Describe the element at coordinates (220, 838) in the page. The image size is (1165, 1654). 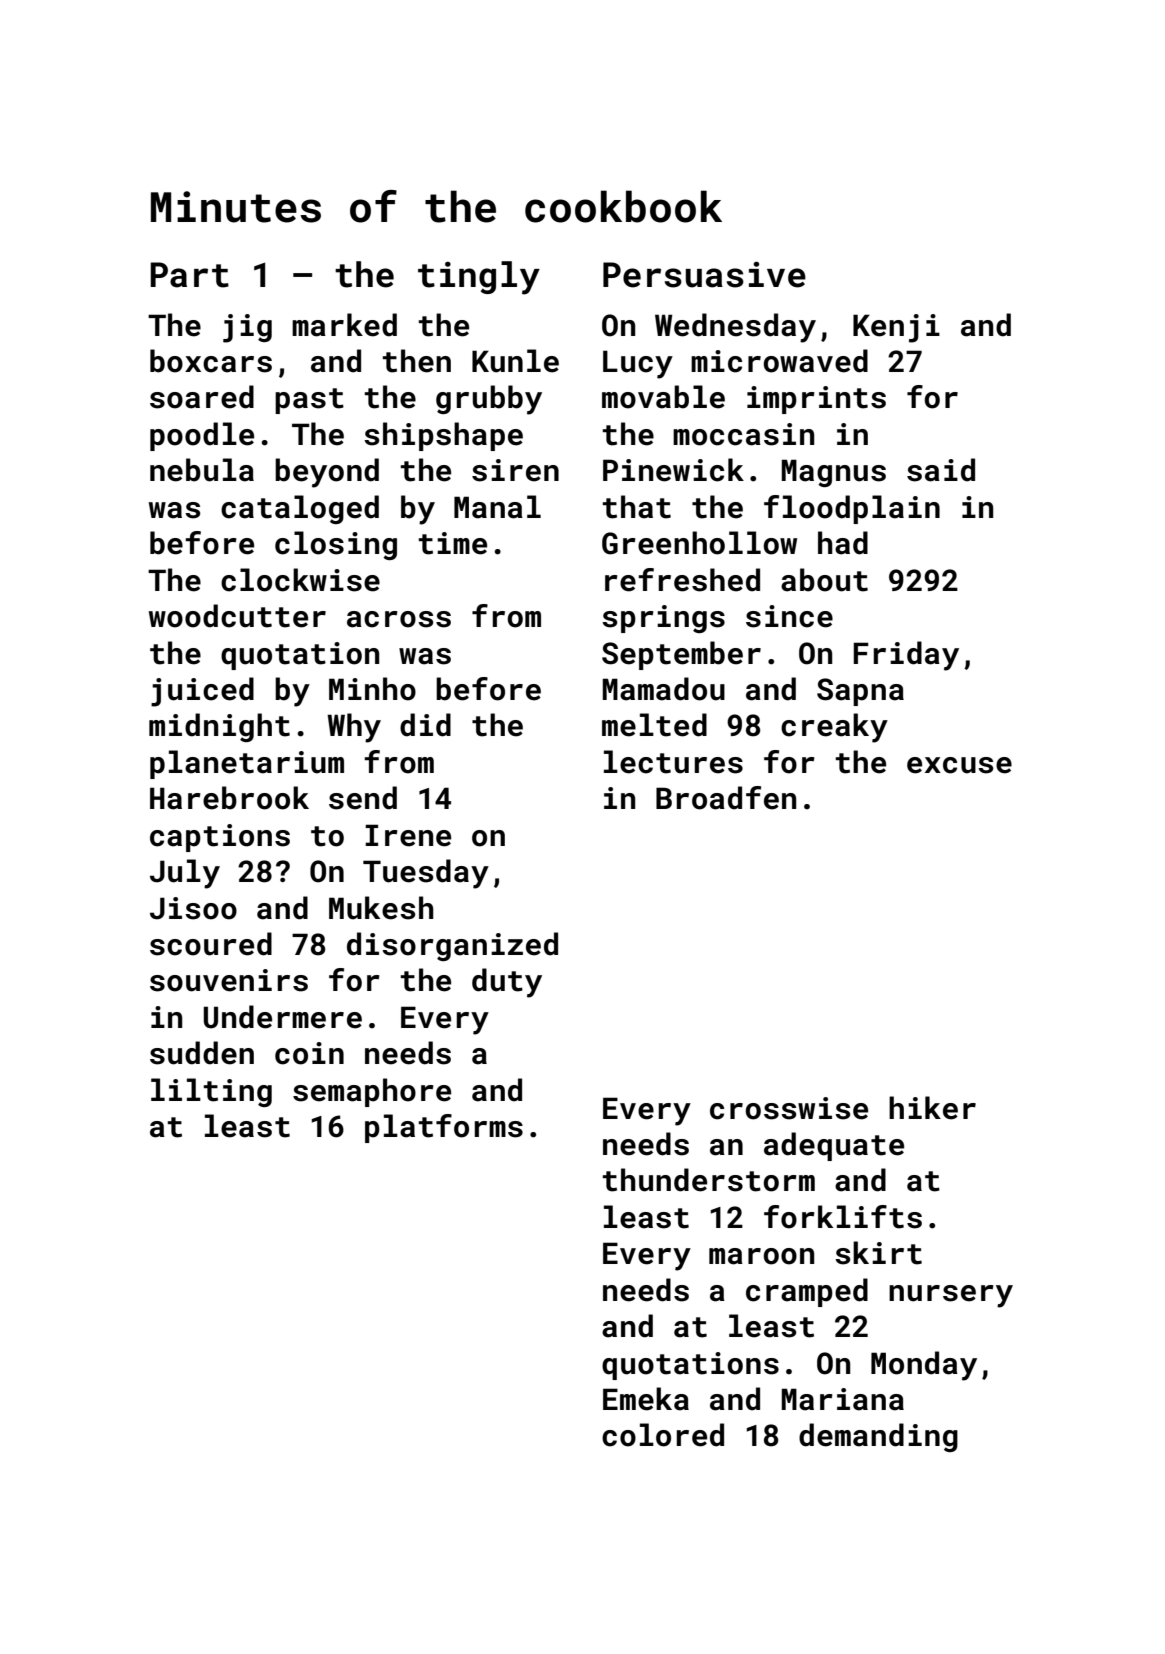
I see `captions` at that location.
